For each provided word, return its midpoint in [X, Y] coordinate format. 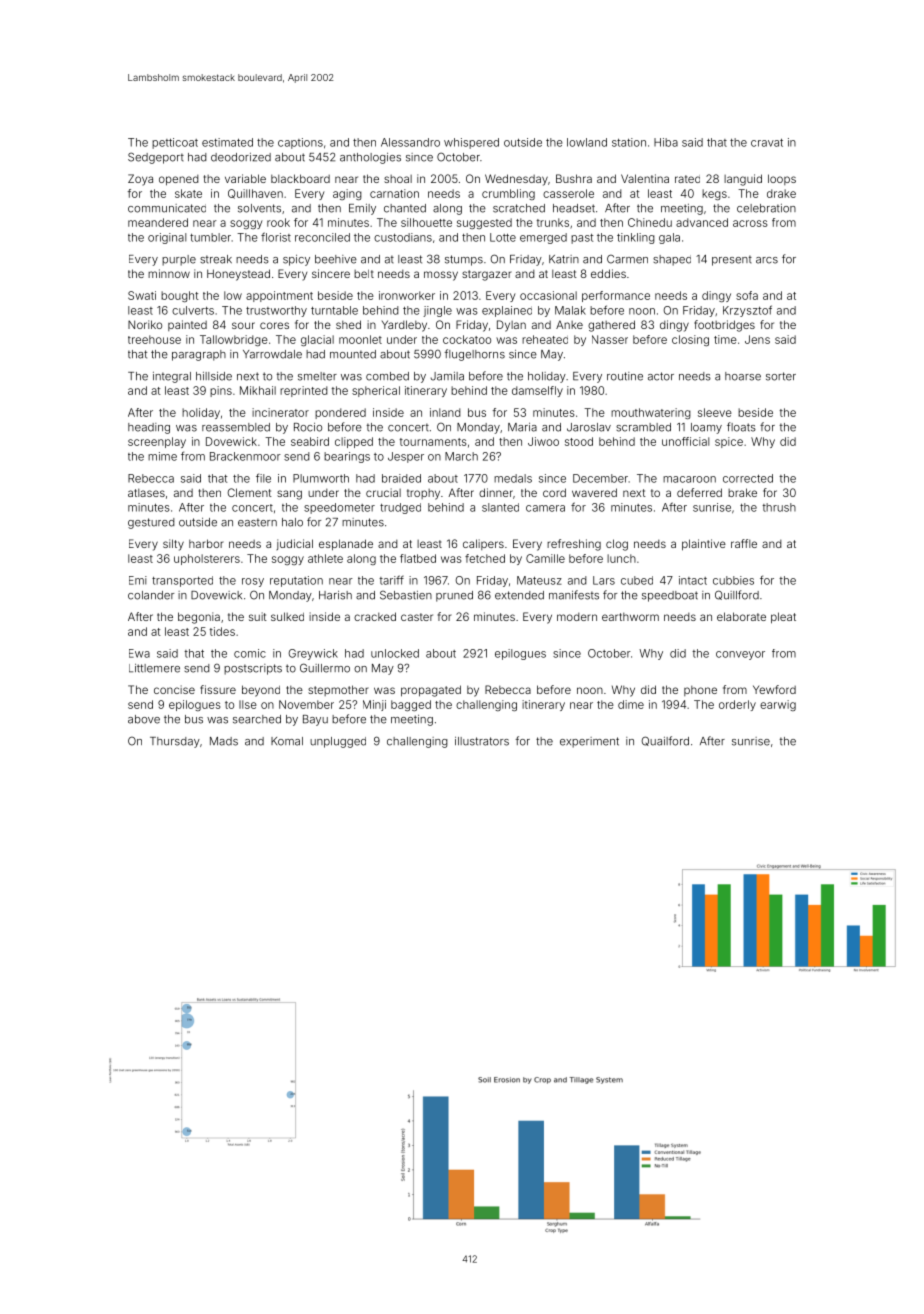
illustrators [482, 741]
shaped [672, 260]
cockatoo [467, 339]
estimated [227, 142]
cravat [767, 142]
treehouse [154, 339]
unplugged [338, 742]
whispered [471, 143]
